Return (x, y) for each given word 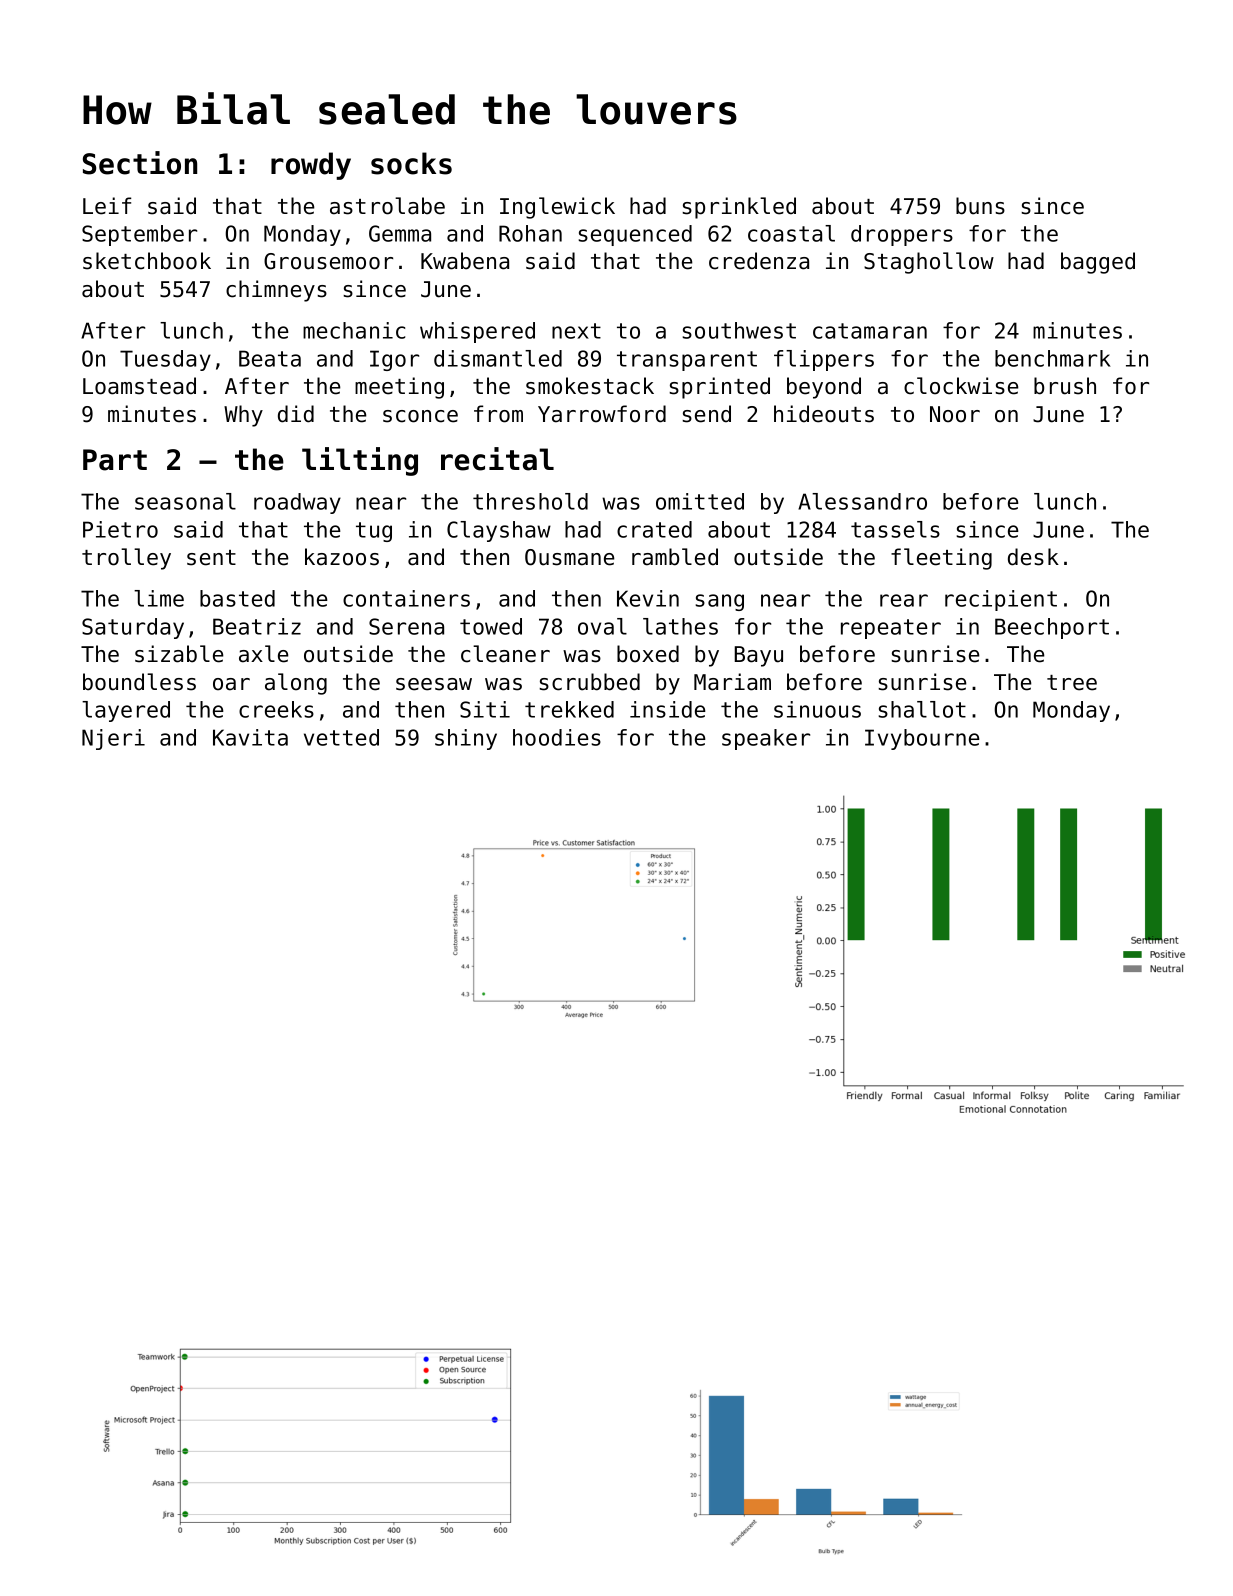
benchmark (1053, 358)
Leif (107, 206)
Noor (955, 414)
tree (1072, 683)
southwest (739, 330)
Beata (270, 358)
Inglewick (557, 208)
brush (1065, 386)
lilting (360, 461)
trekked (569, 709)
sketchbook (147, 261)
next (576, 331)
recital (497, 459)
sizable (179, 654)
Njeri (113, 739)
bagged (1098, 263)
